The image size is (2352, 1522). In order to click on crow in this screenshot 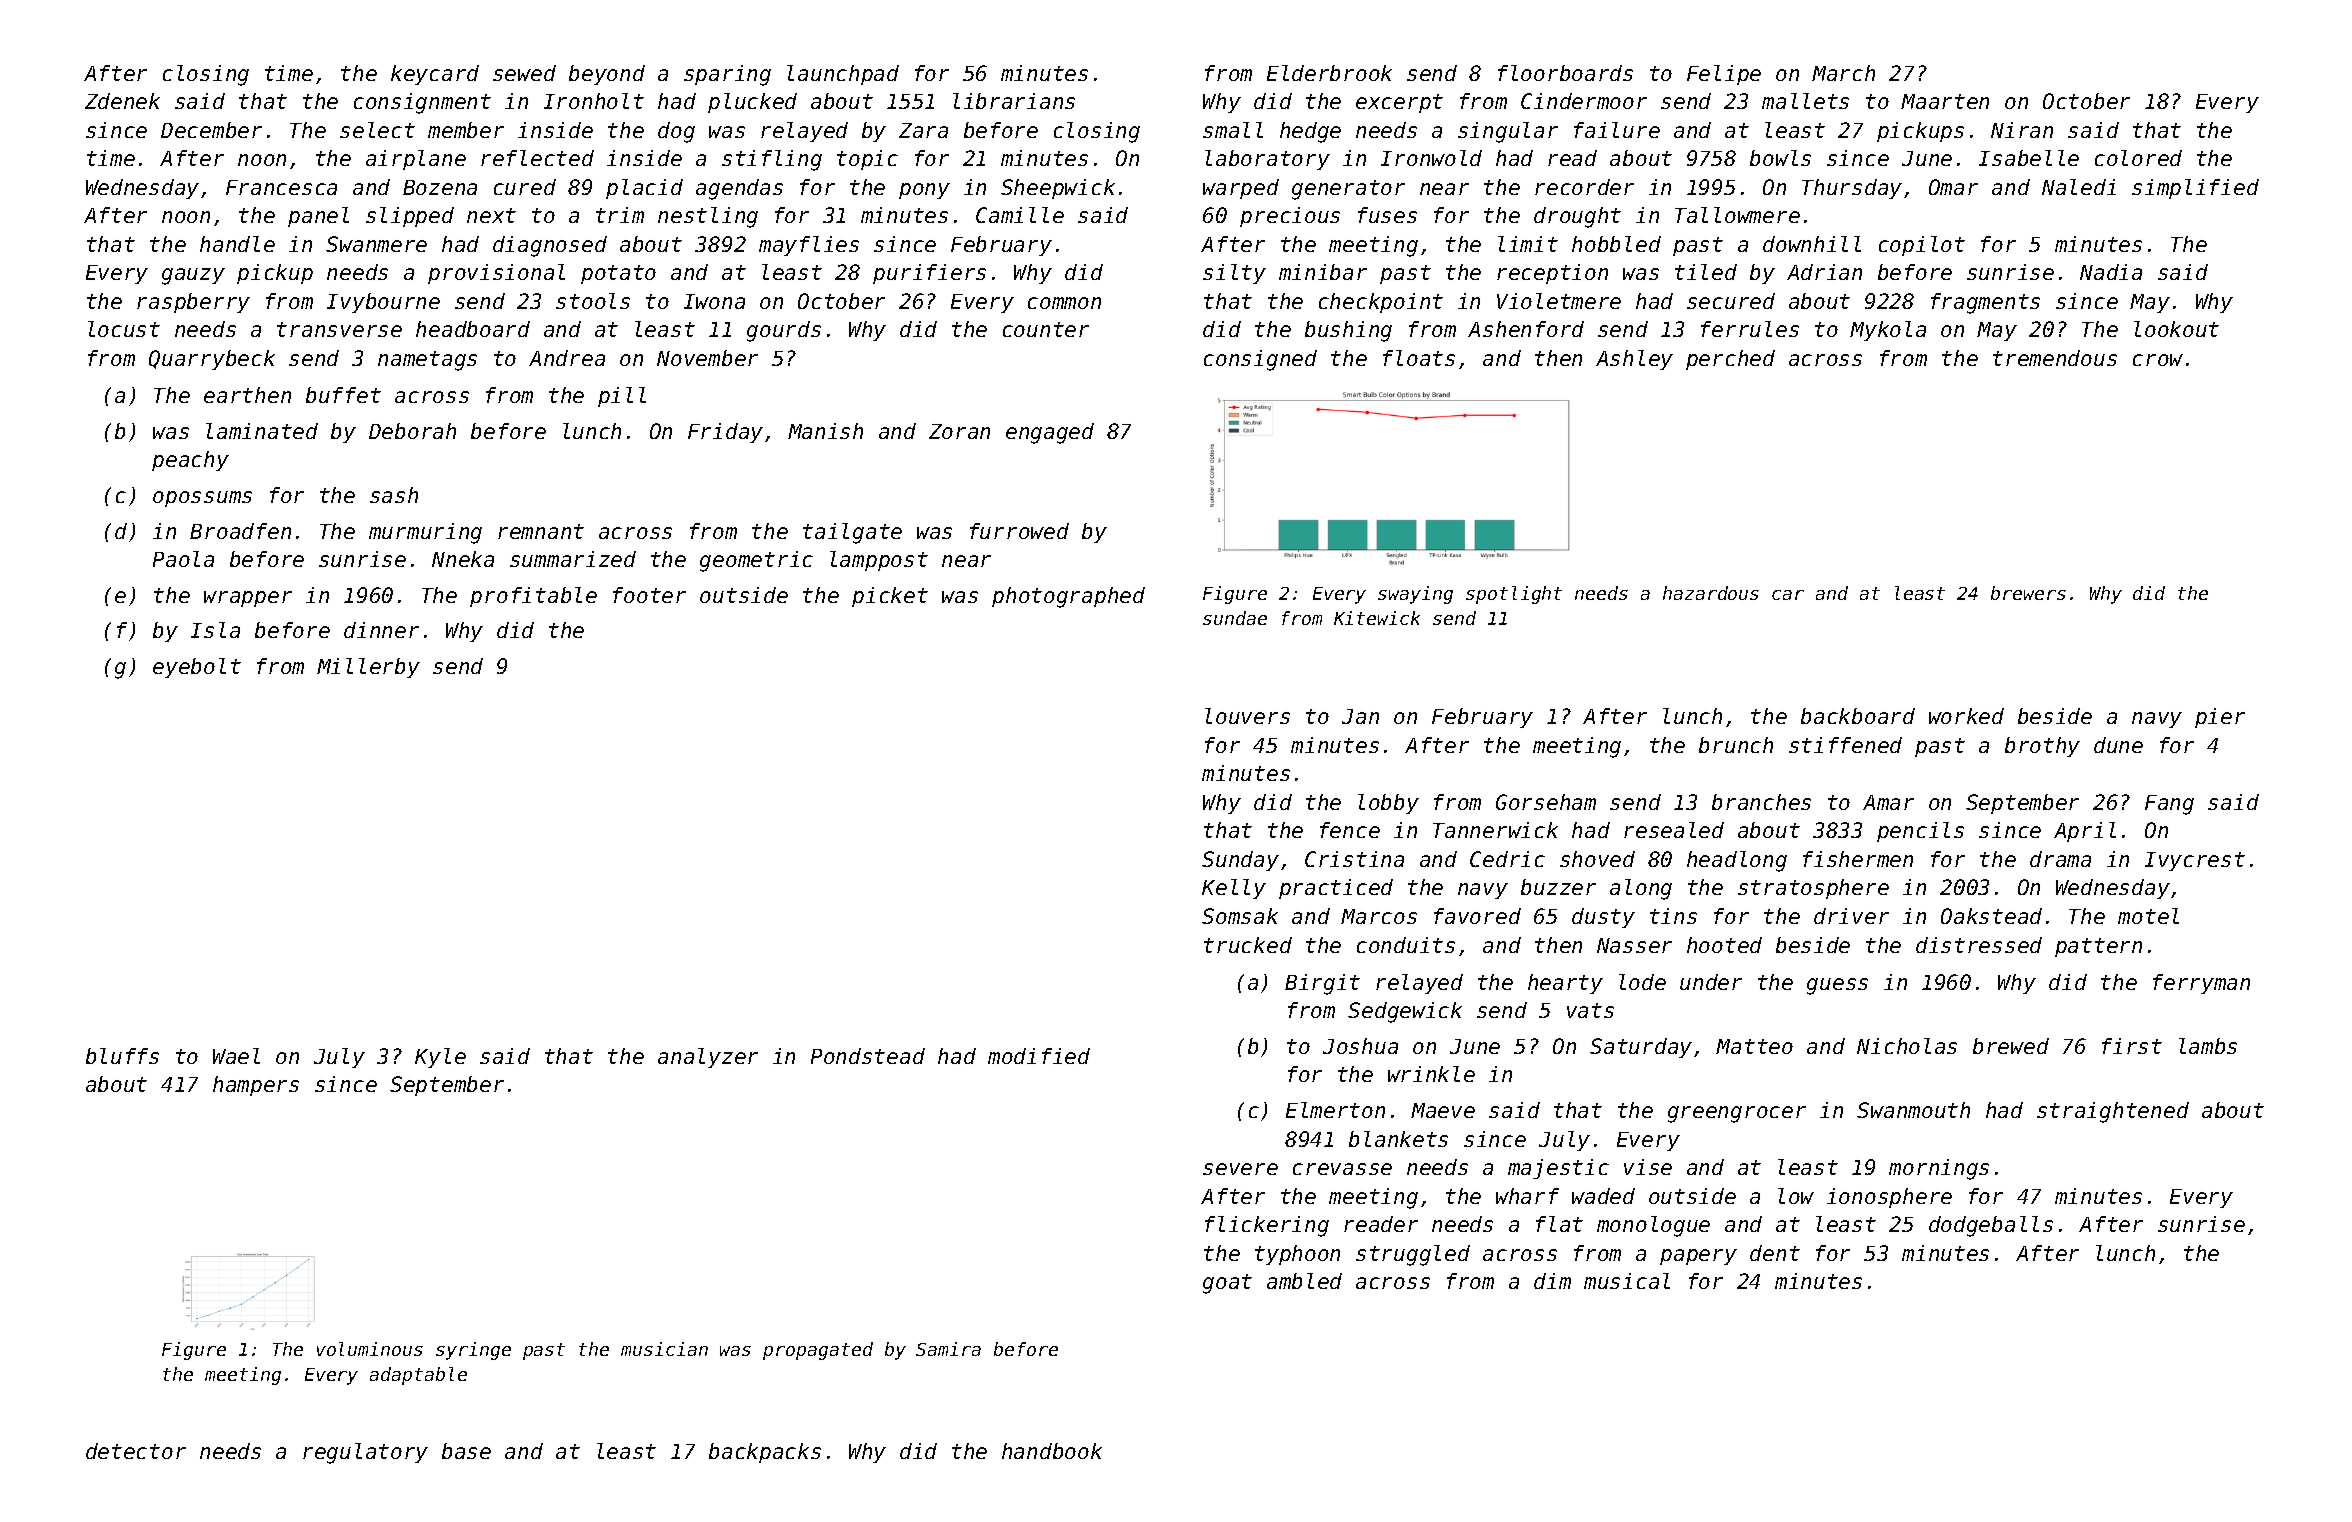, I will do `click(2158, 360)`.
